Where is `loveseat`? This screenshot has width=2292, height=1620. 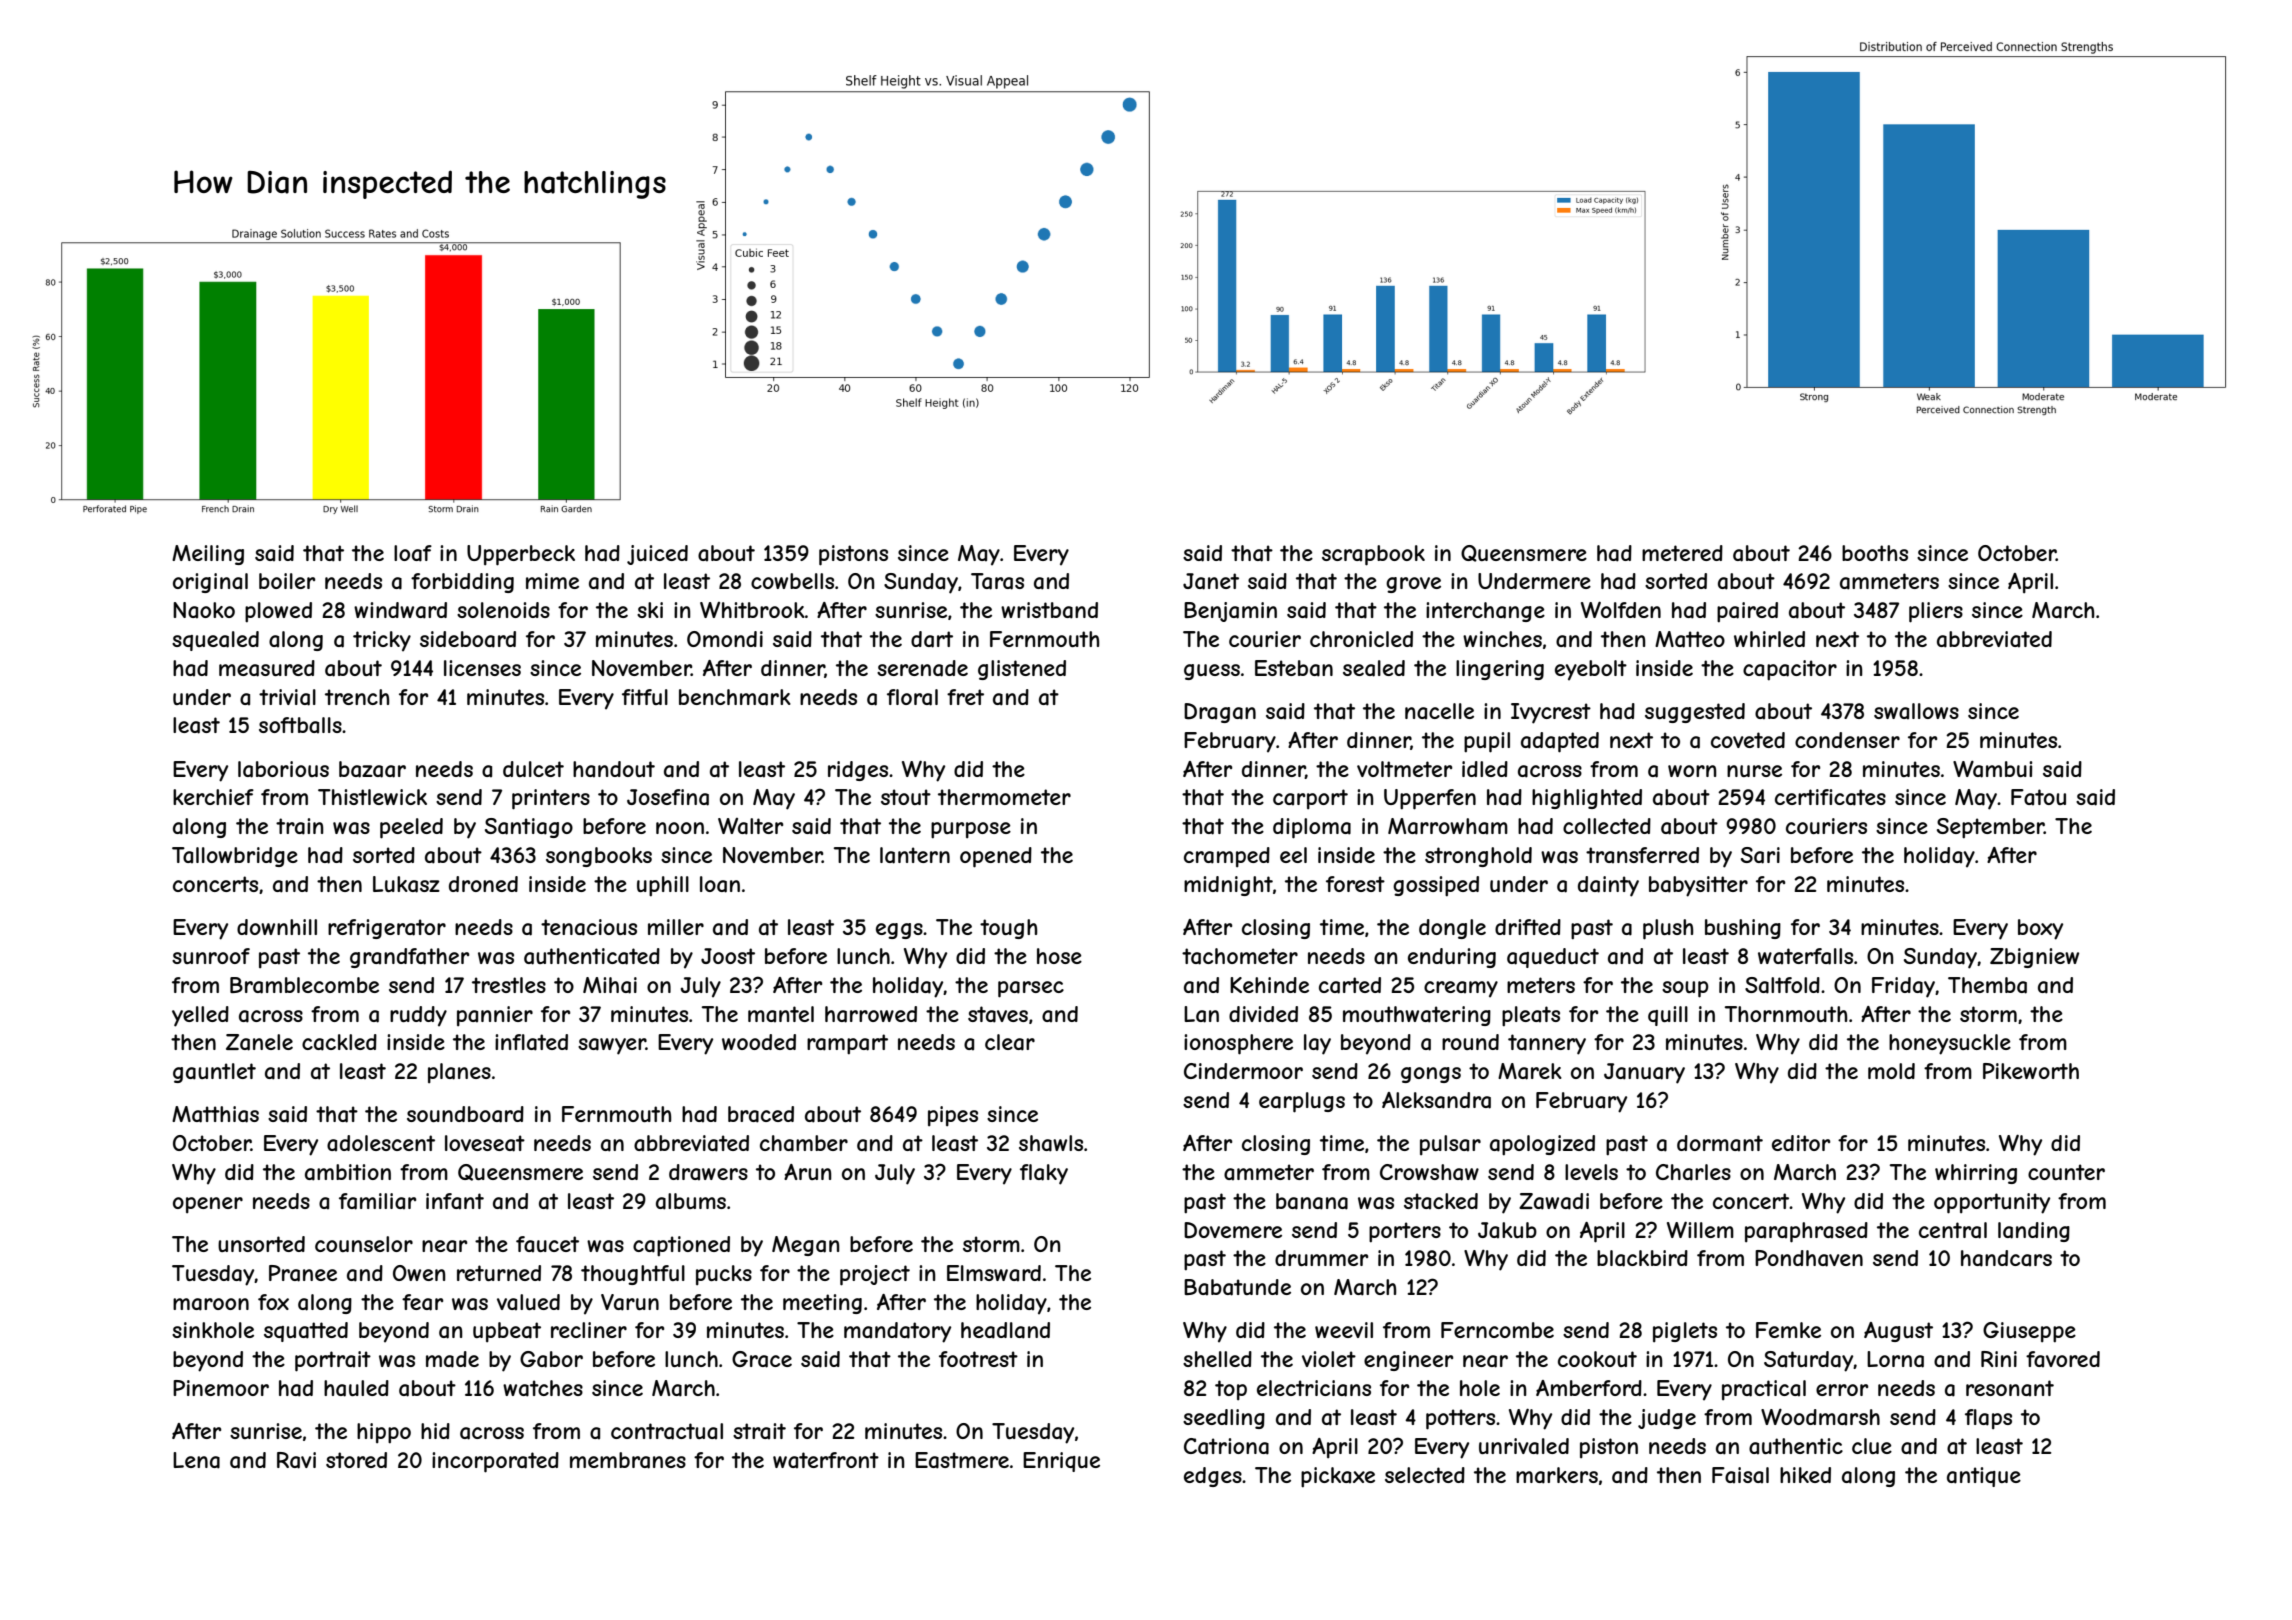 loveseat is located at coordinates (485, 1143).
